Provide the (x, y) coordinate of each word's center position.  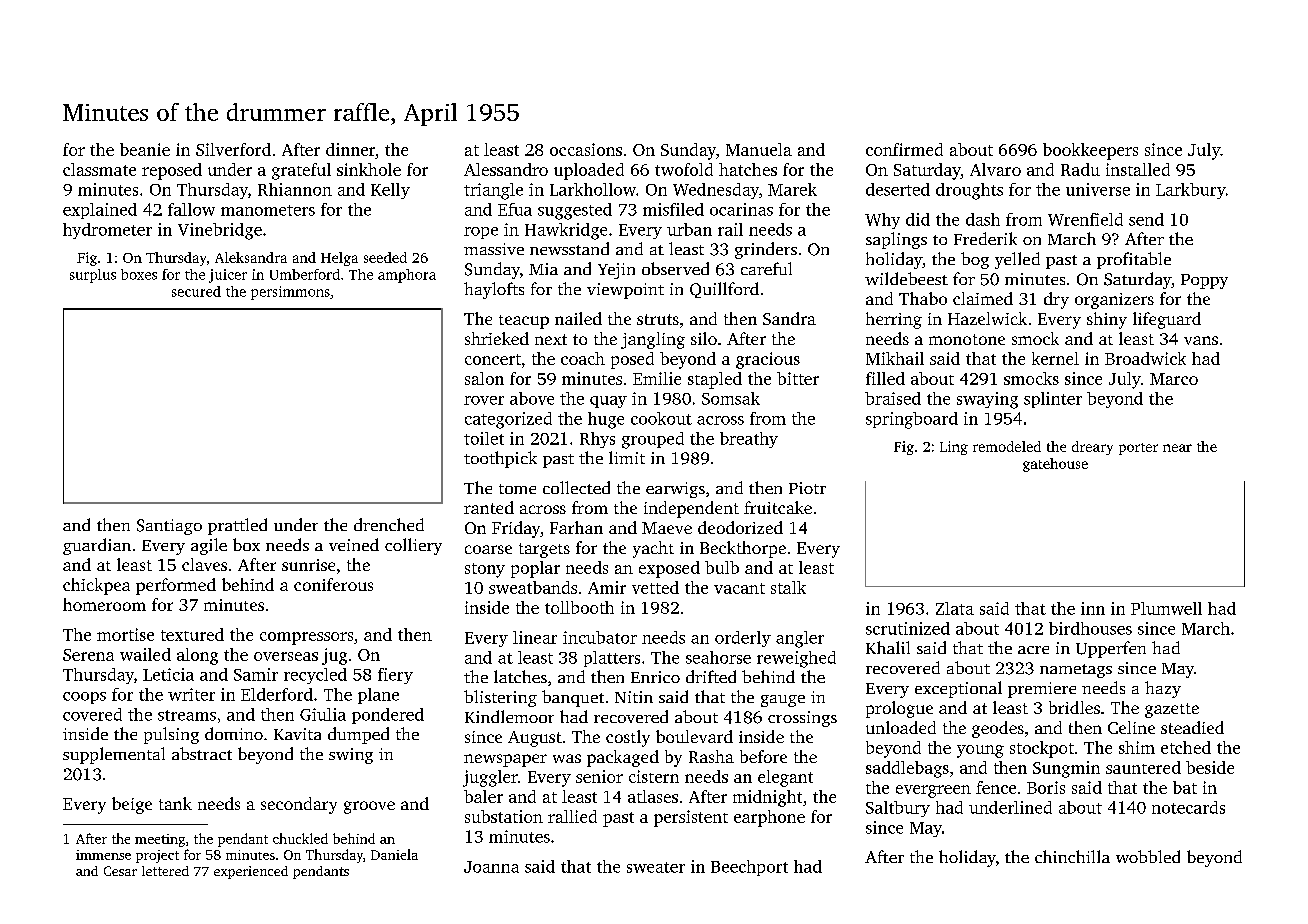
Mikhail (895, 358)
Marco (1174, 379)
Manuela (759, 149)
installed (1138, 169)
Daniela (394, 854)
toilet (484, 438)
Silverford (233, 149)
